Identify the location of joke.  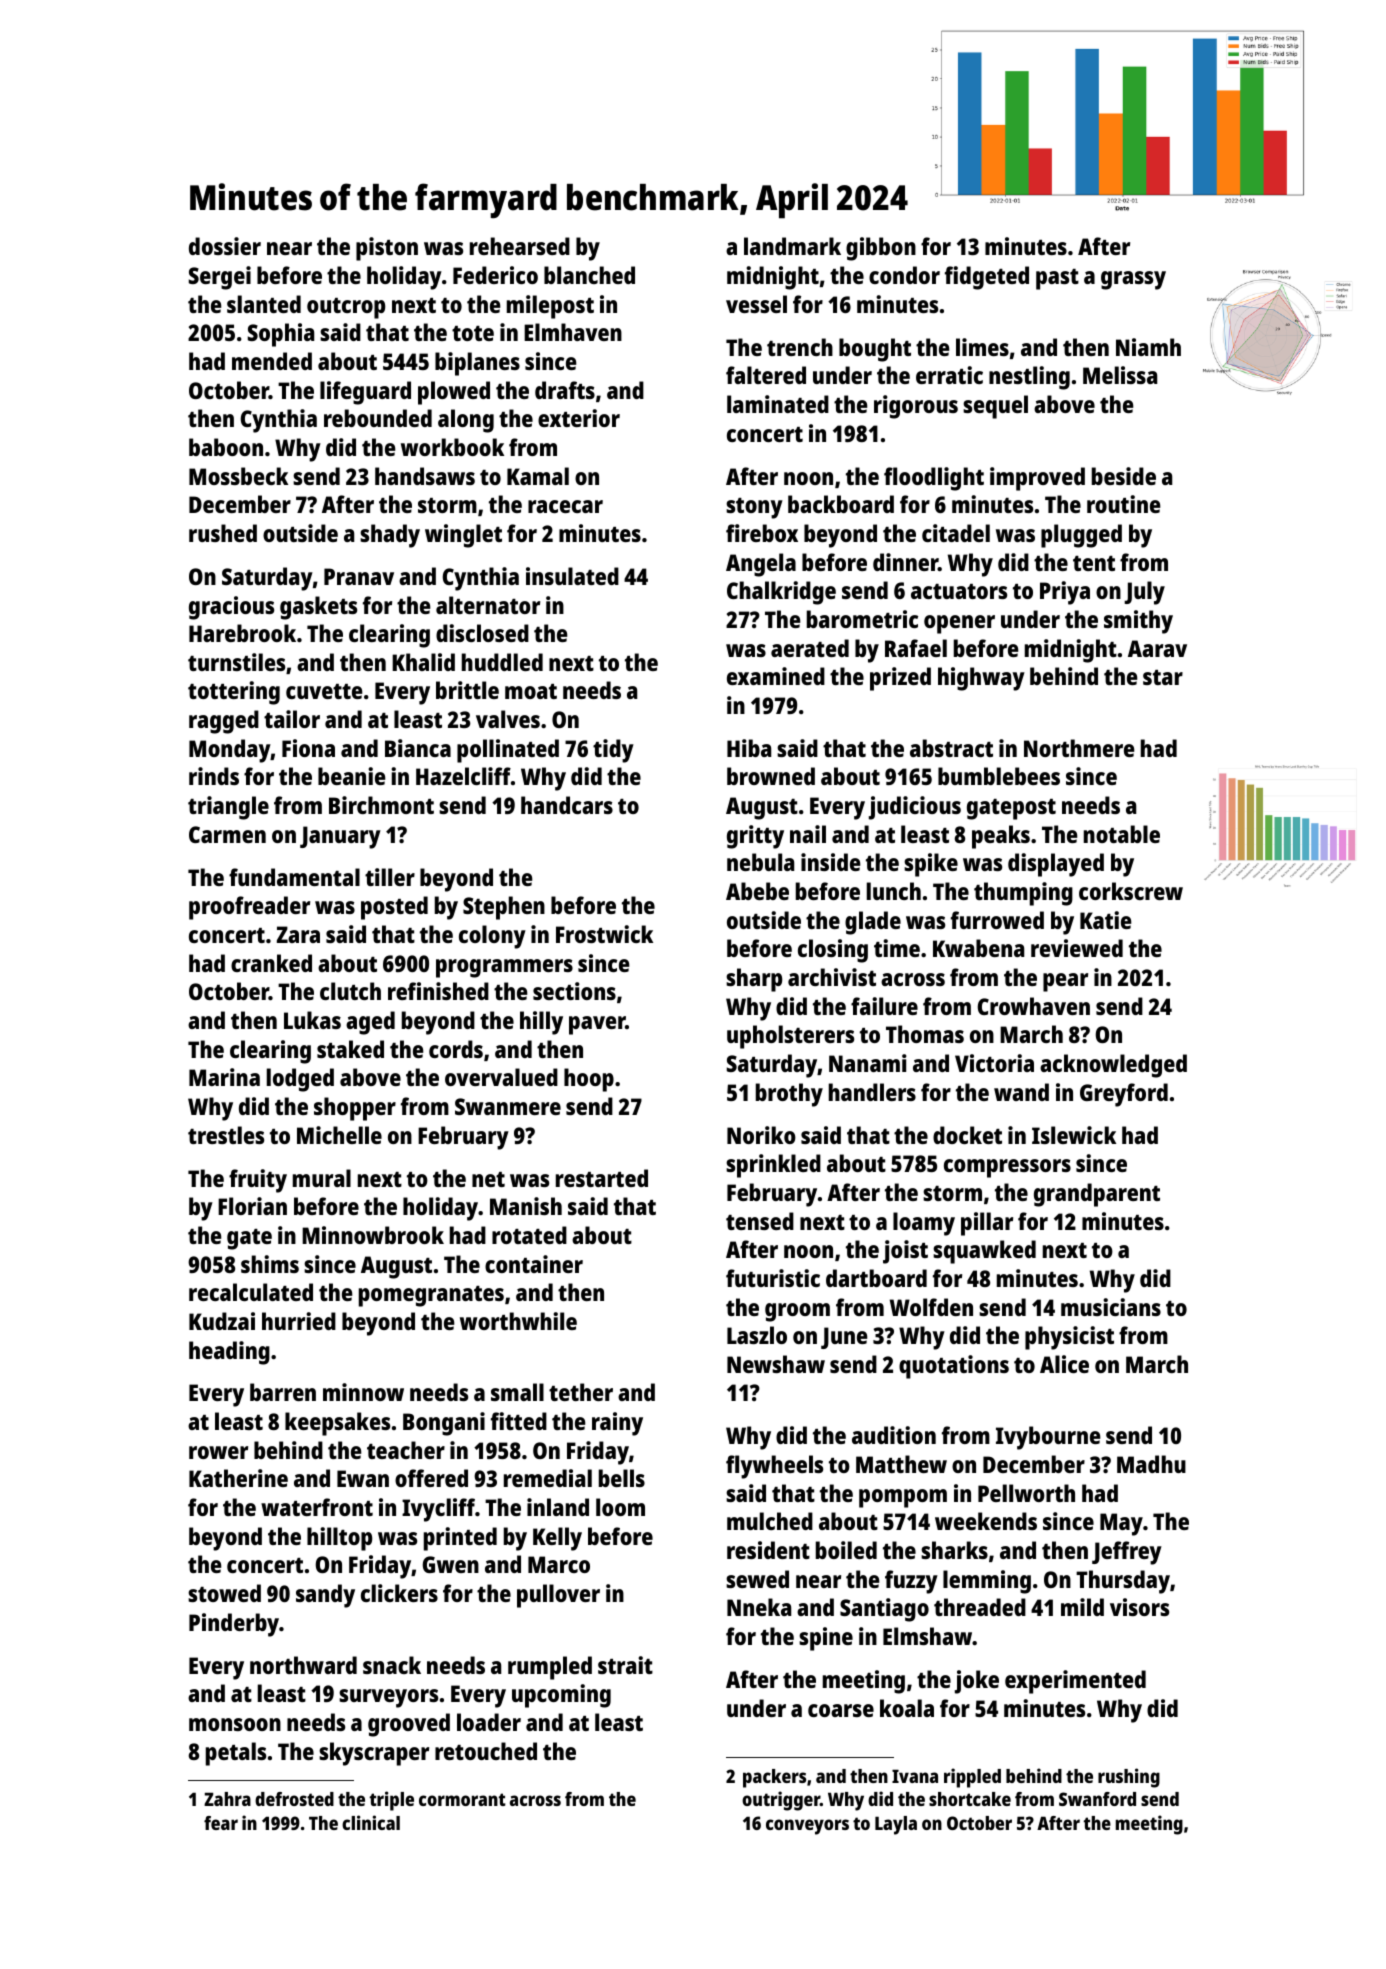
(977, 1682).
